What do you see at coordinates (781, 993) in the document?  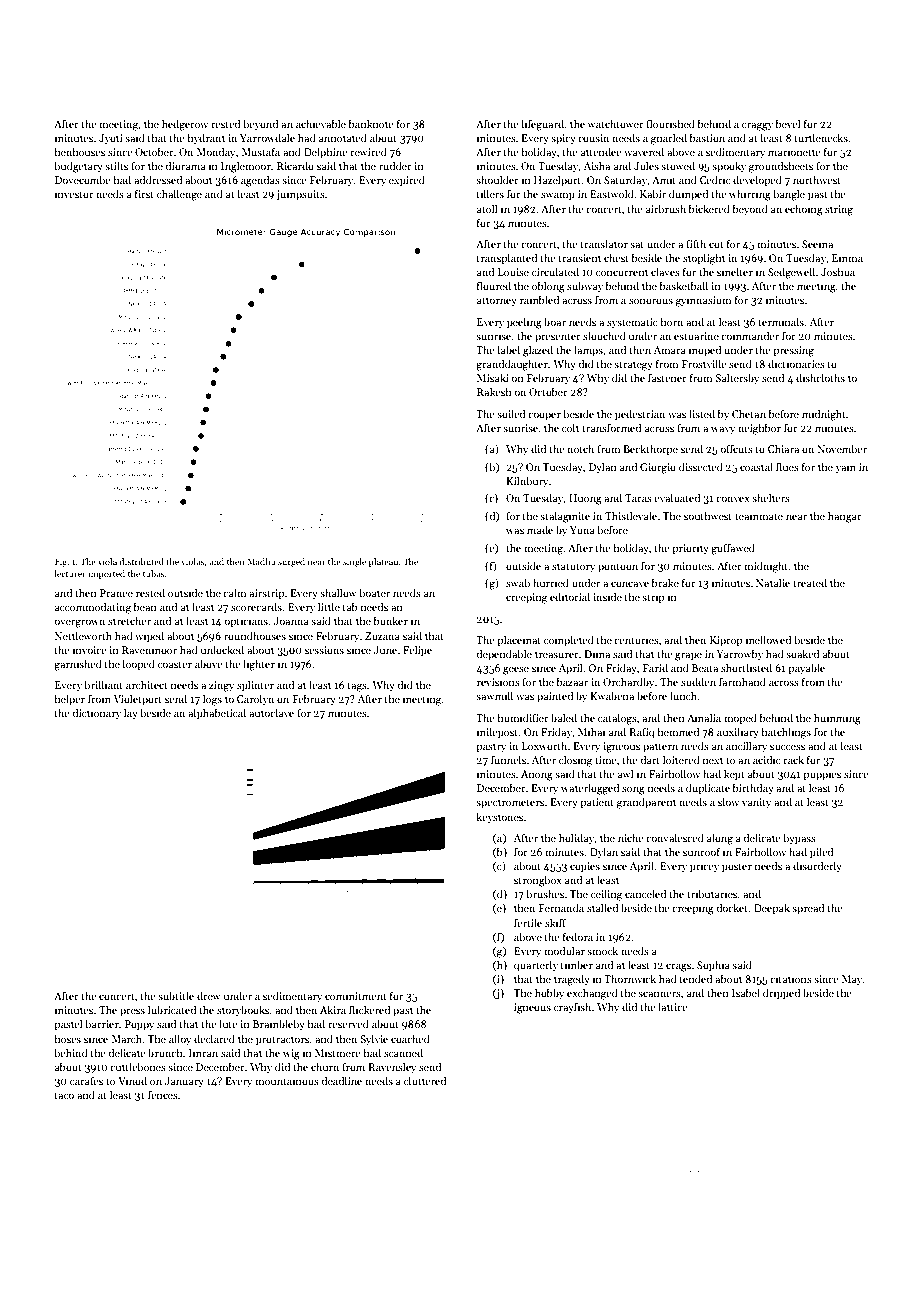 I see `dripped` at bounding box center [781, 993].
